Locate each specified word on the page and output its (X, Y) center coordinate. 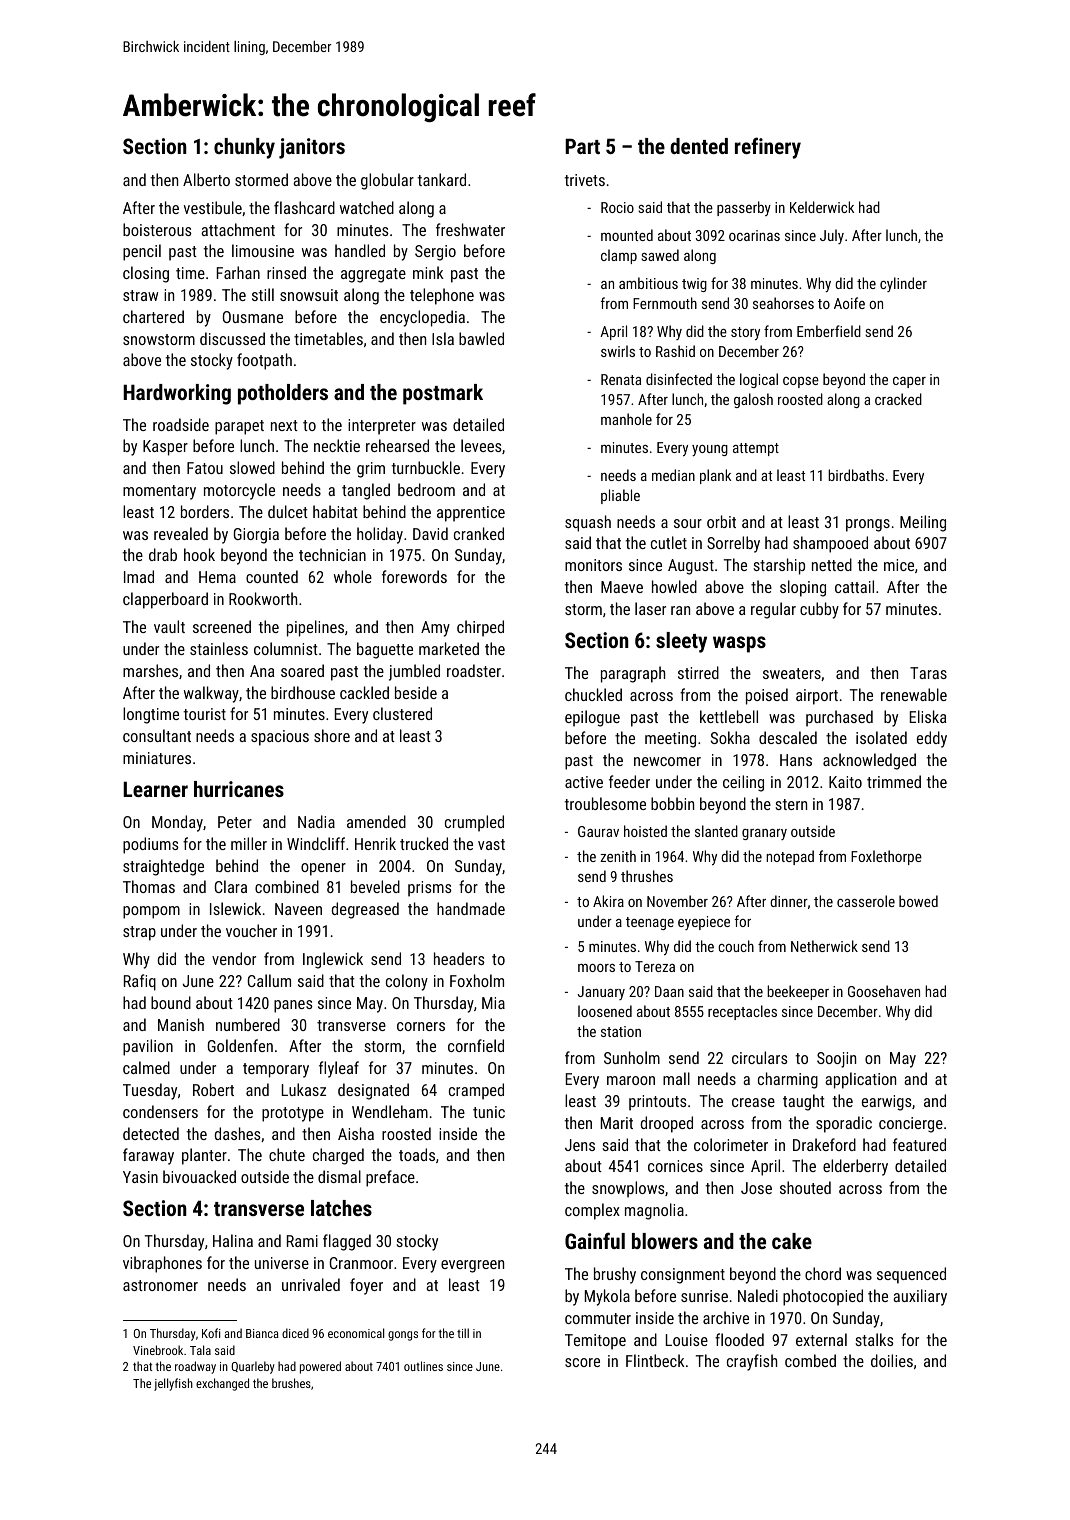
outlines (423, 1366)
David (430, 533)
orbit (721, 521)
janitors (312, 148)
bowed (918, 901)
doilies (892, 1360)
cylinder (903, 284)
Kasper (165, 448)
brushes (291, 1383)
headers (459, 958)
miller (249, 843)
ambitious (648, 283)
